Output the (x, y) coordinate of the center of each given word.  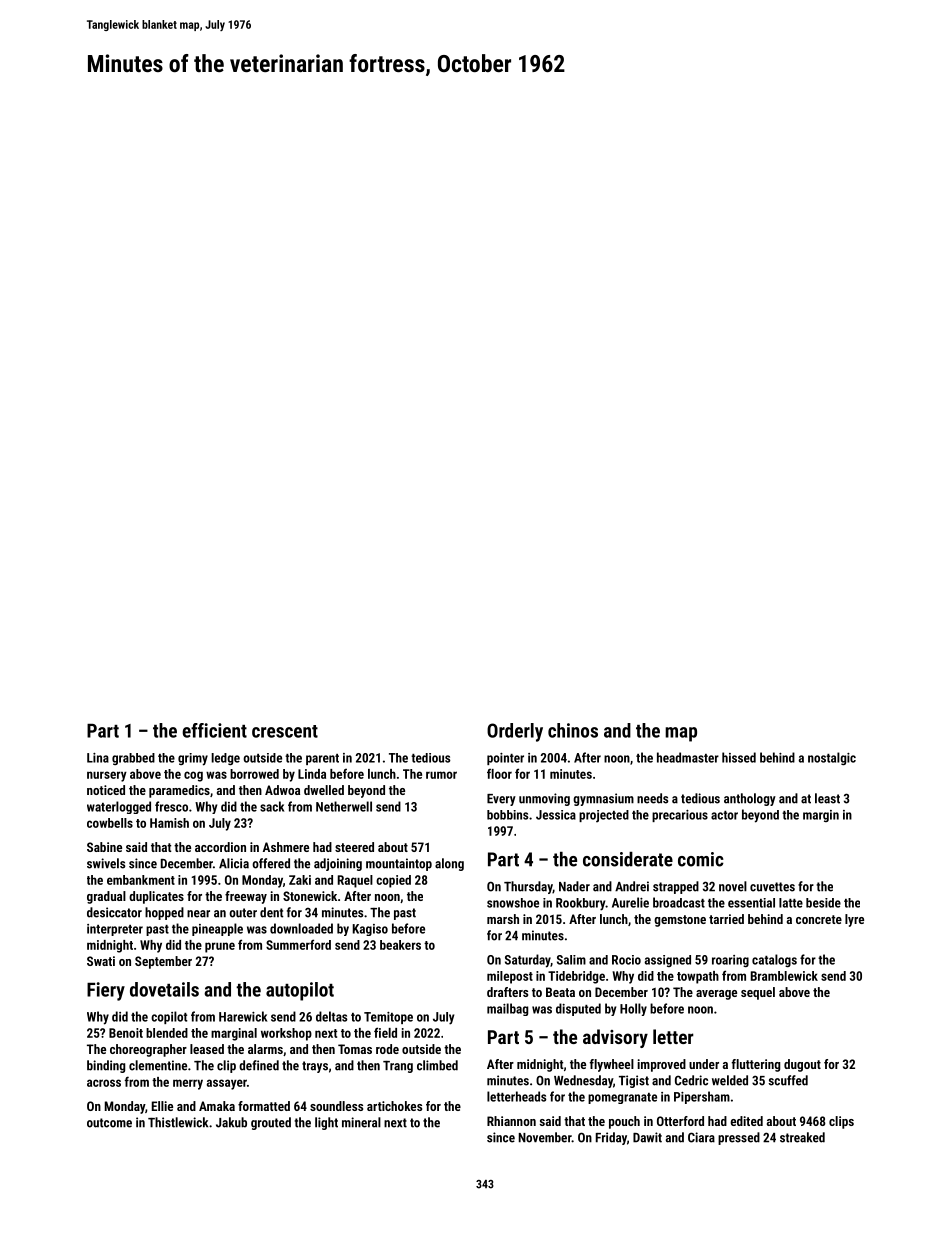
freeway (246, 897)
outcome (109, 1123)
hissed (739, 757)
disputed (578, 1009)
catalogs (774, 960)
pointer (505, 759)
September (163, 962)
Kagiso (370, 930)
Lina (98, 758)
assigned (667, 961)
